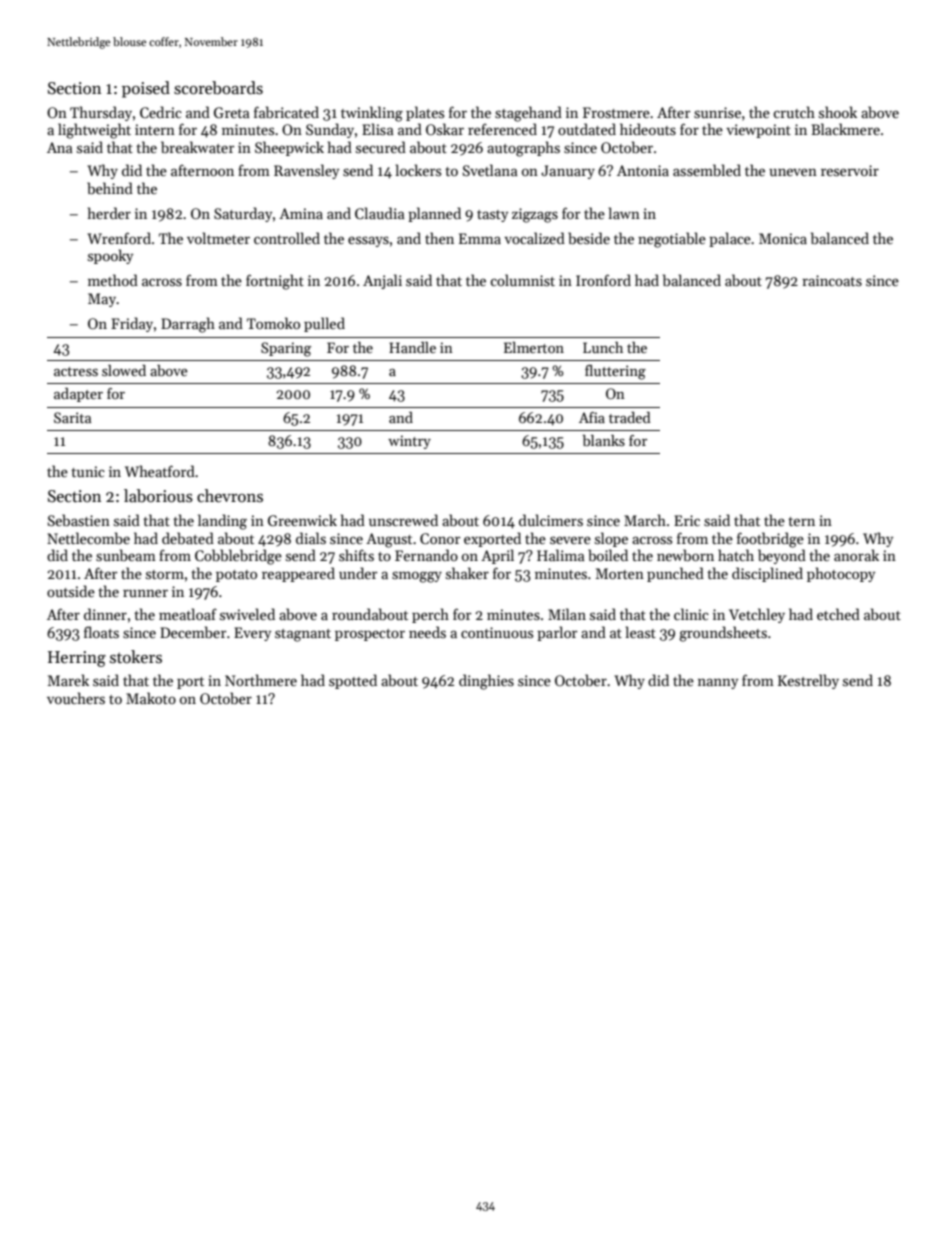 Image resolution: width=952 pixels, height=1233 pixels. Describe the element at coordinates (102, 300) in the image. I see `May` at that location.
